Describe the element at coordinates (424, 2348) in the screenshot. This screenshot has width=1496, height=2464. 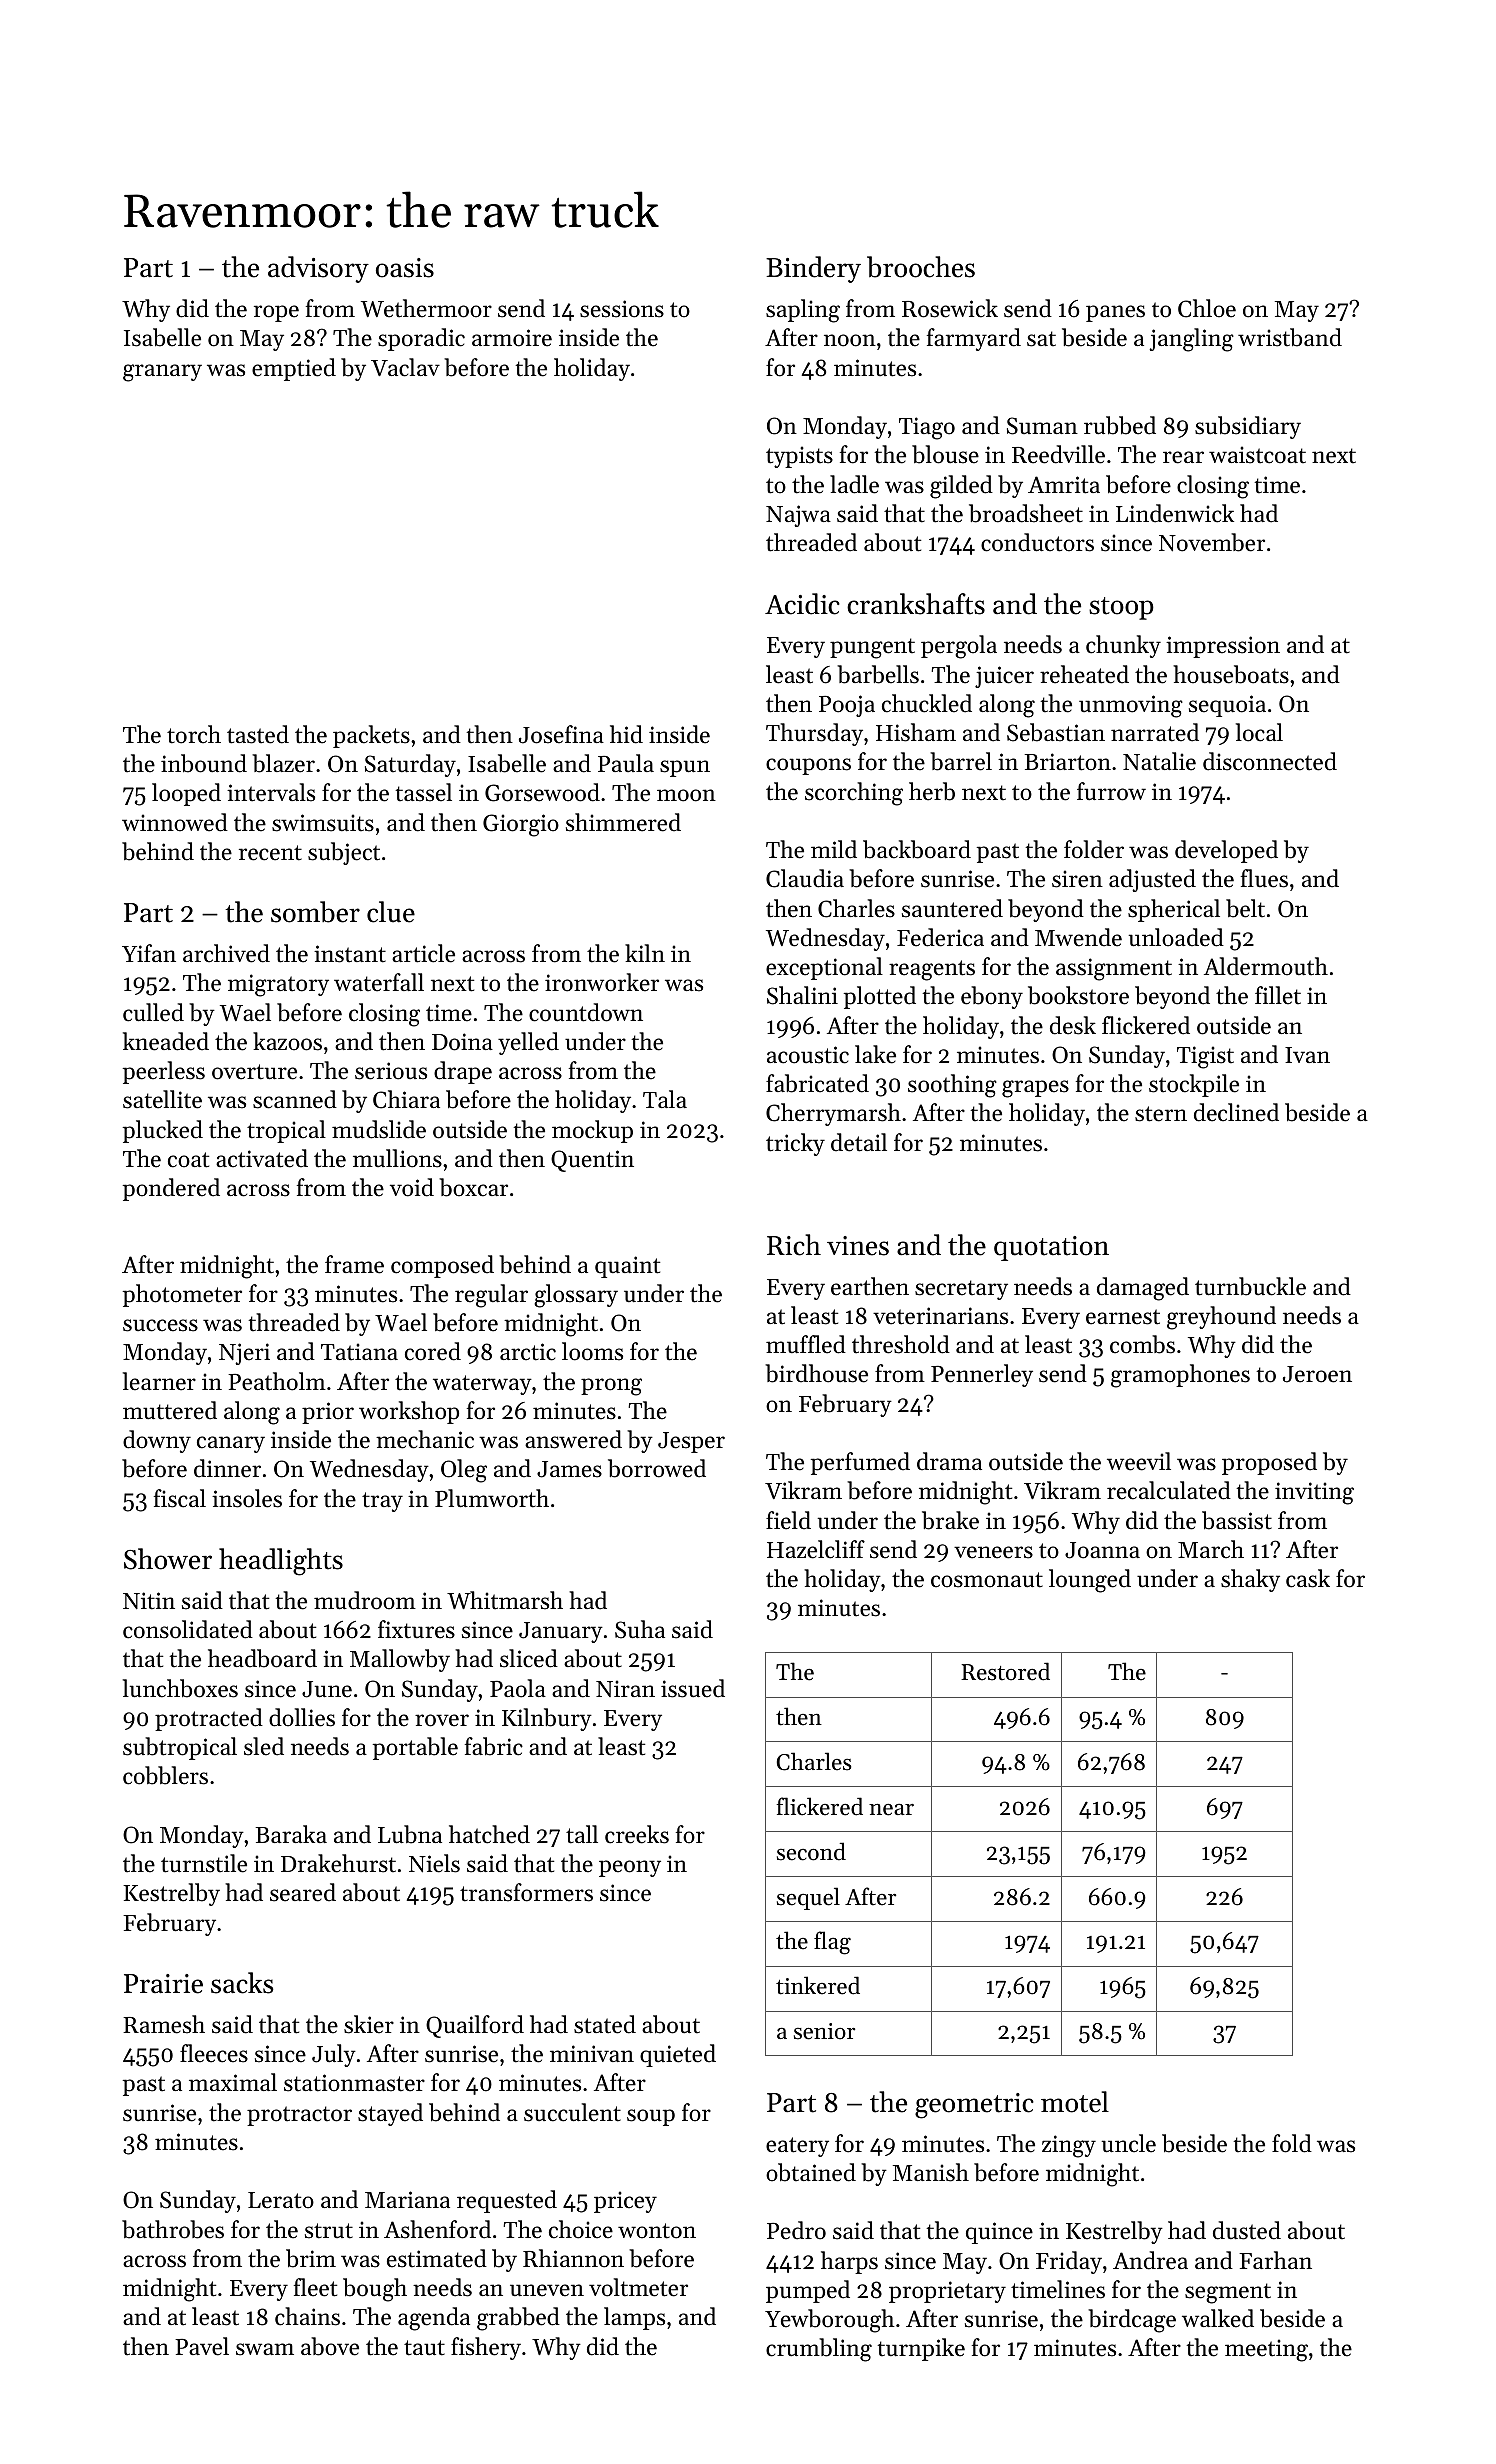
I see `taut` at that location.
